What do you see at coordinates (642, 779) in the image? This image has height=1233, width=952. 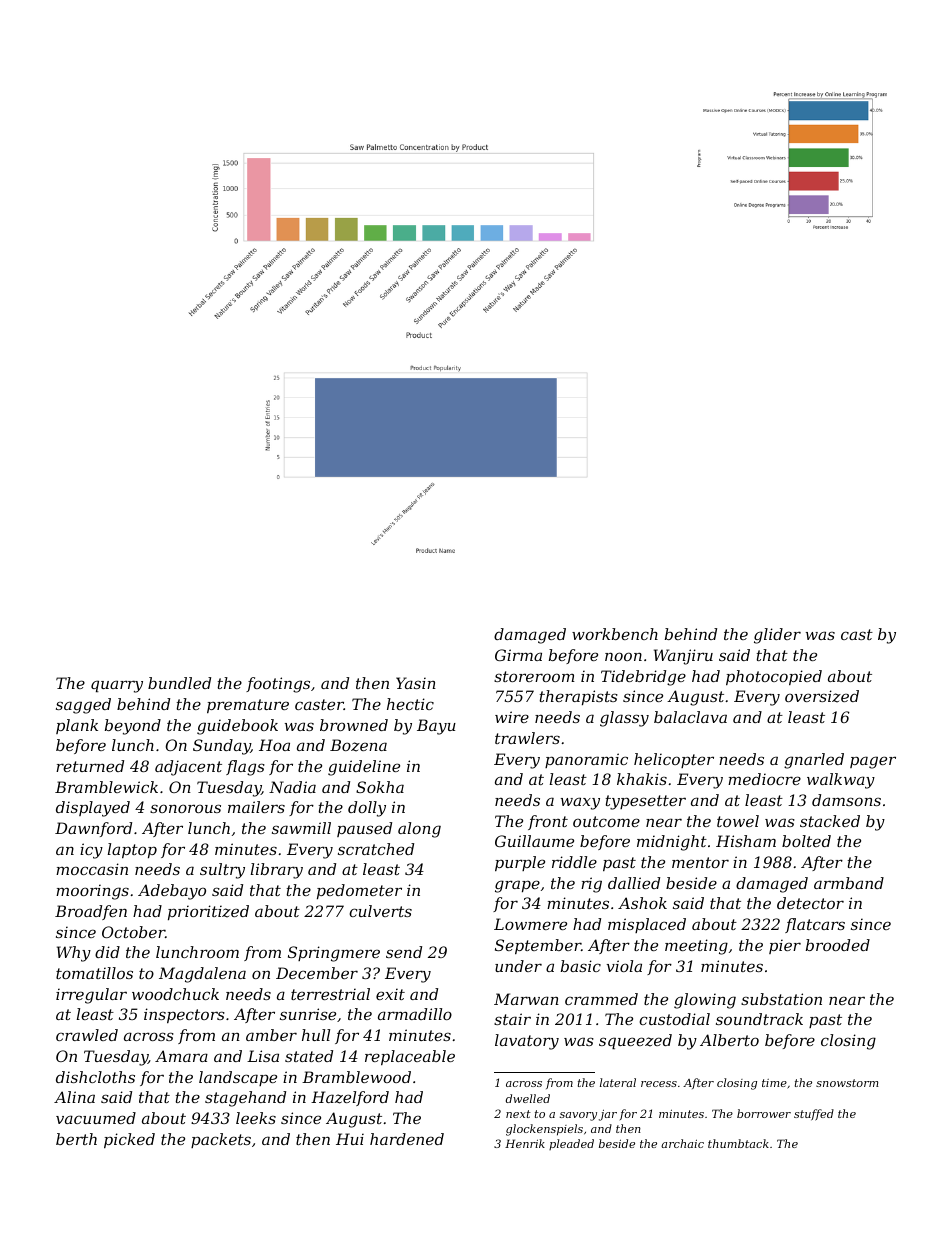 I see `khakis` at bounding box center [642, 779].
